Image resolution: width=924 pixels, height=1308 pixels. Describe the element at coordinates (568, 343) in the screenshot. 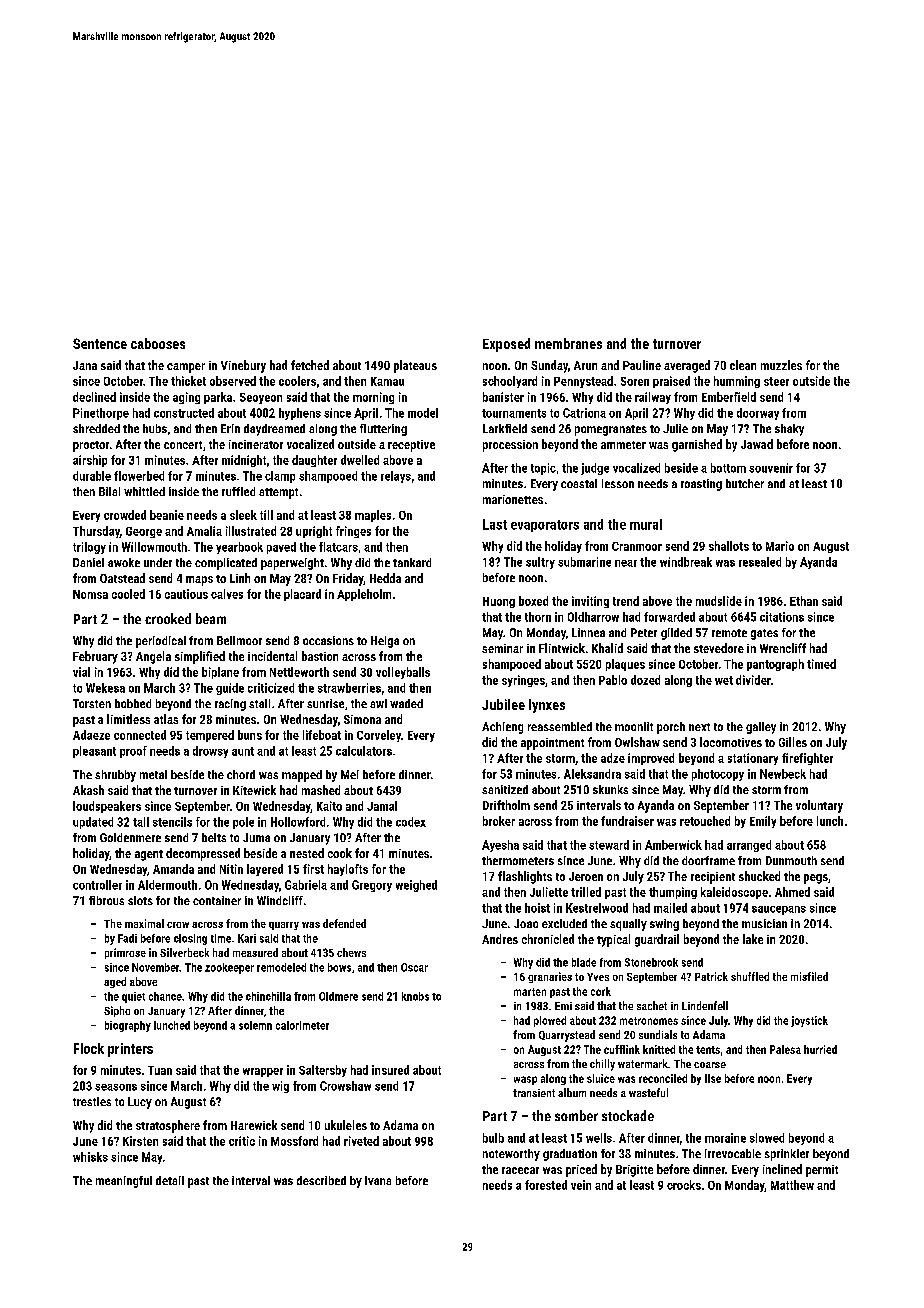

I see `membranes` at that location.
